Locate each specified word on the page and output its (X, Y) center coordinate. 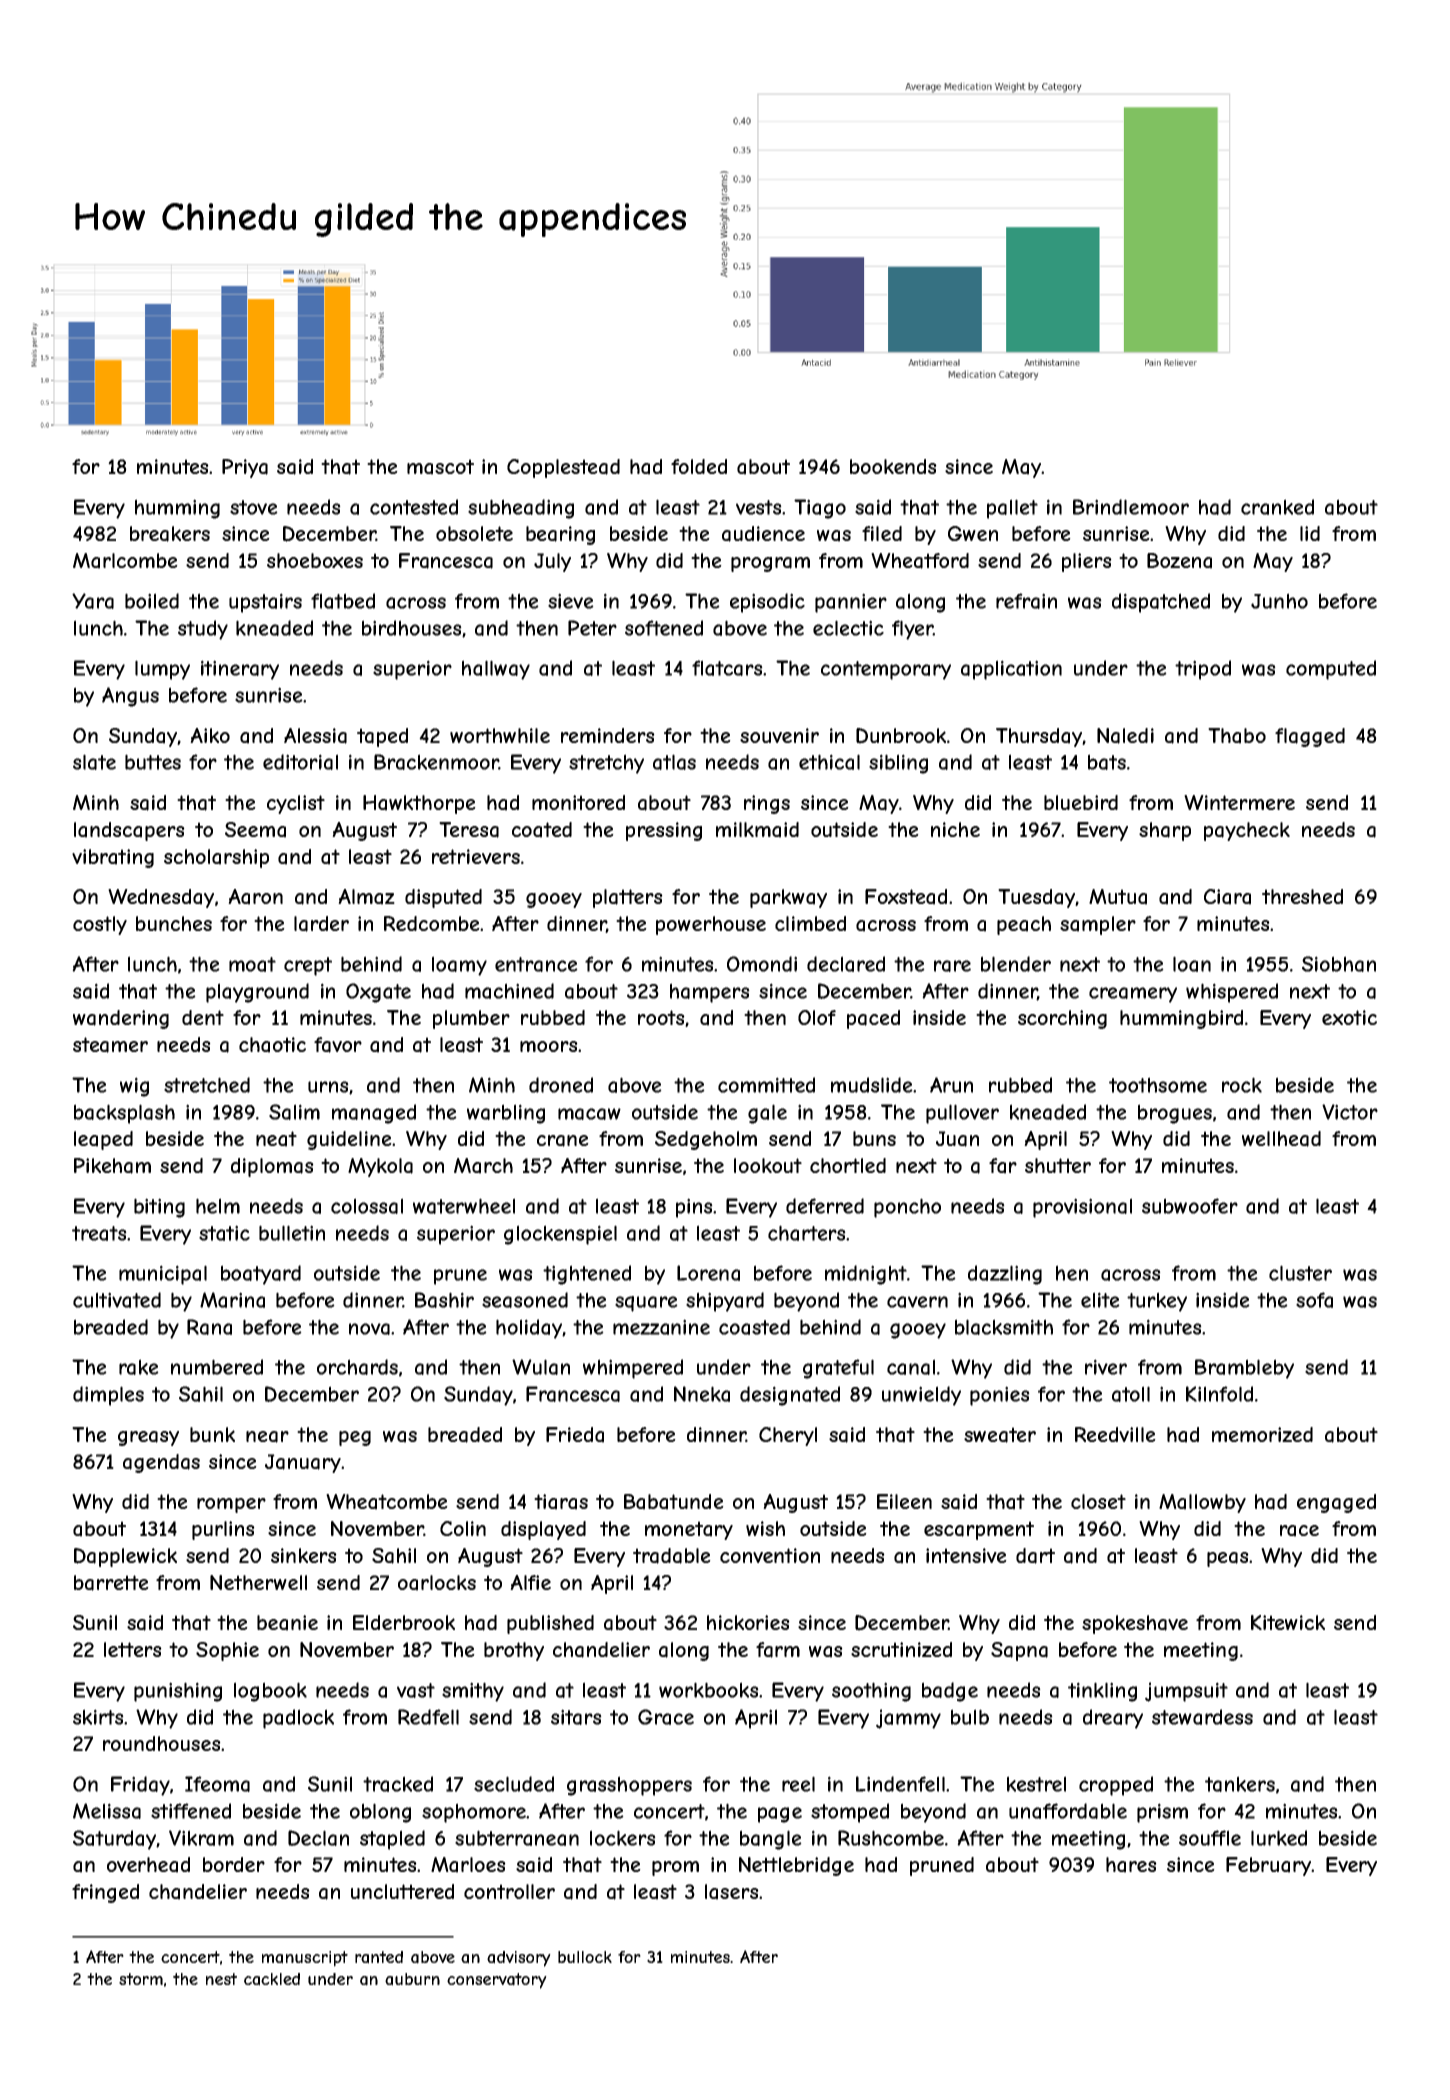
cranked (1277, 507)
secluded (514, 1784)
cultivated (117, 1300)
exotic (1349, 1017)
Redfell (428, 1717)
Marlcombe (125, 561)
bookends (893, 466)
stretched (207, 1085)
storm (141, 1979)
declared (846, 964)
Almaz (366, 897)
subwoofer (1190, 1206)
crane (563, 1141)
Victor (1350, 1112)
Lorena (708, 1273)
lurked (1279, 1838)
